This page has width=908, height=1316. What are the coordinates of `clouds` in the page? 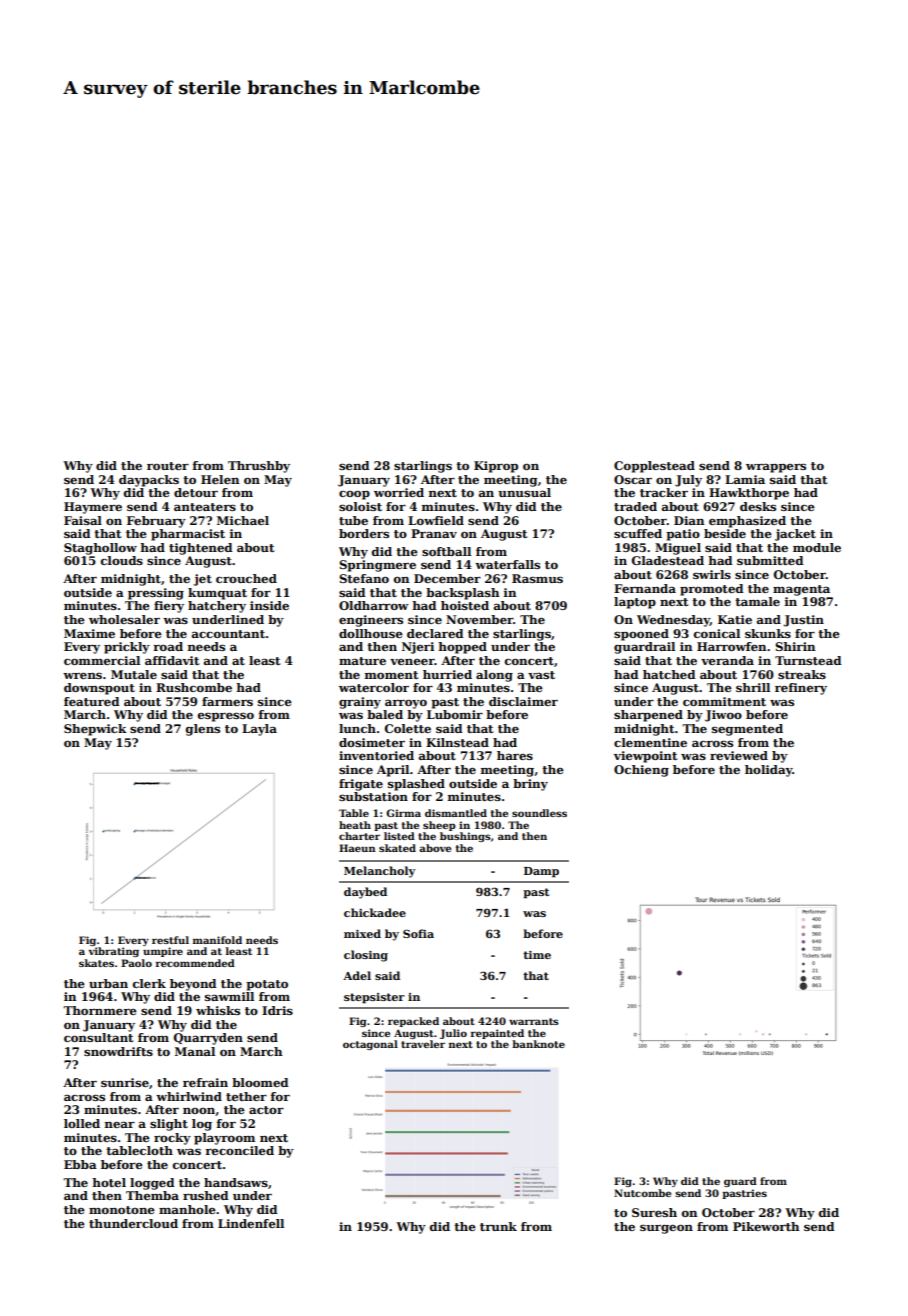 It's located at (122, 560).
